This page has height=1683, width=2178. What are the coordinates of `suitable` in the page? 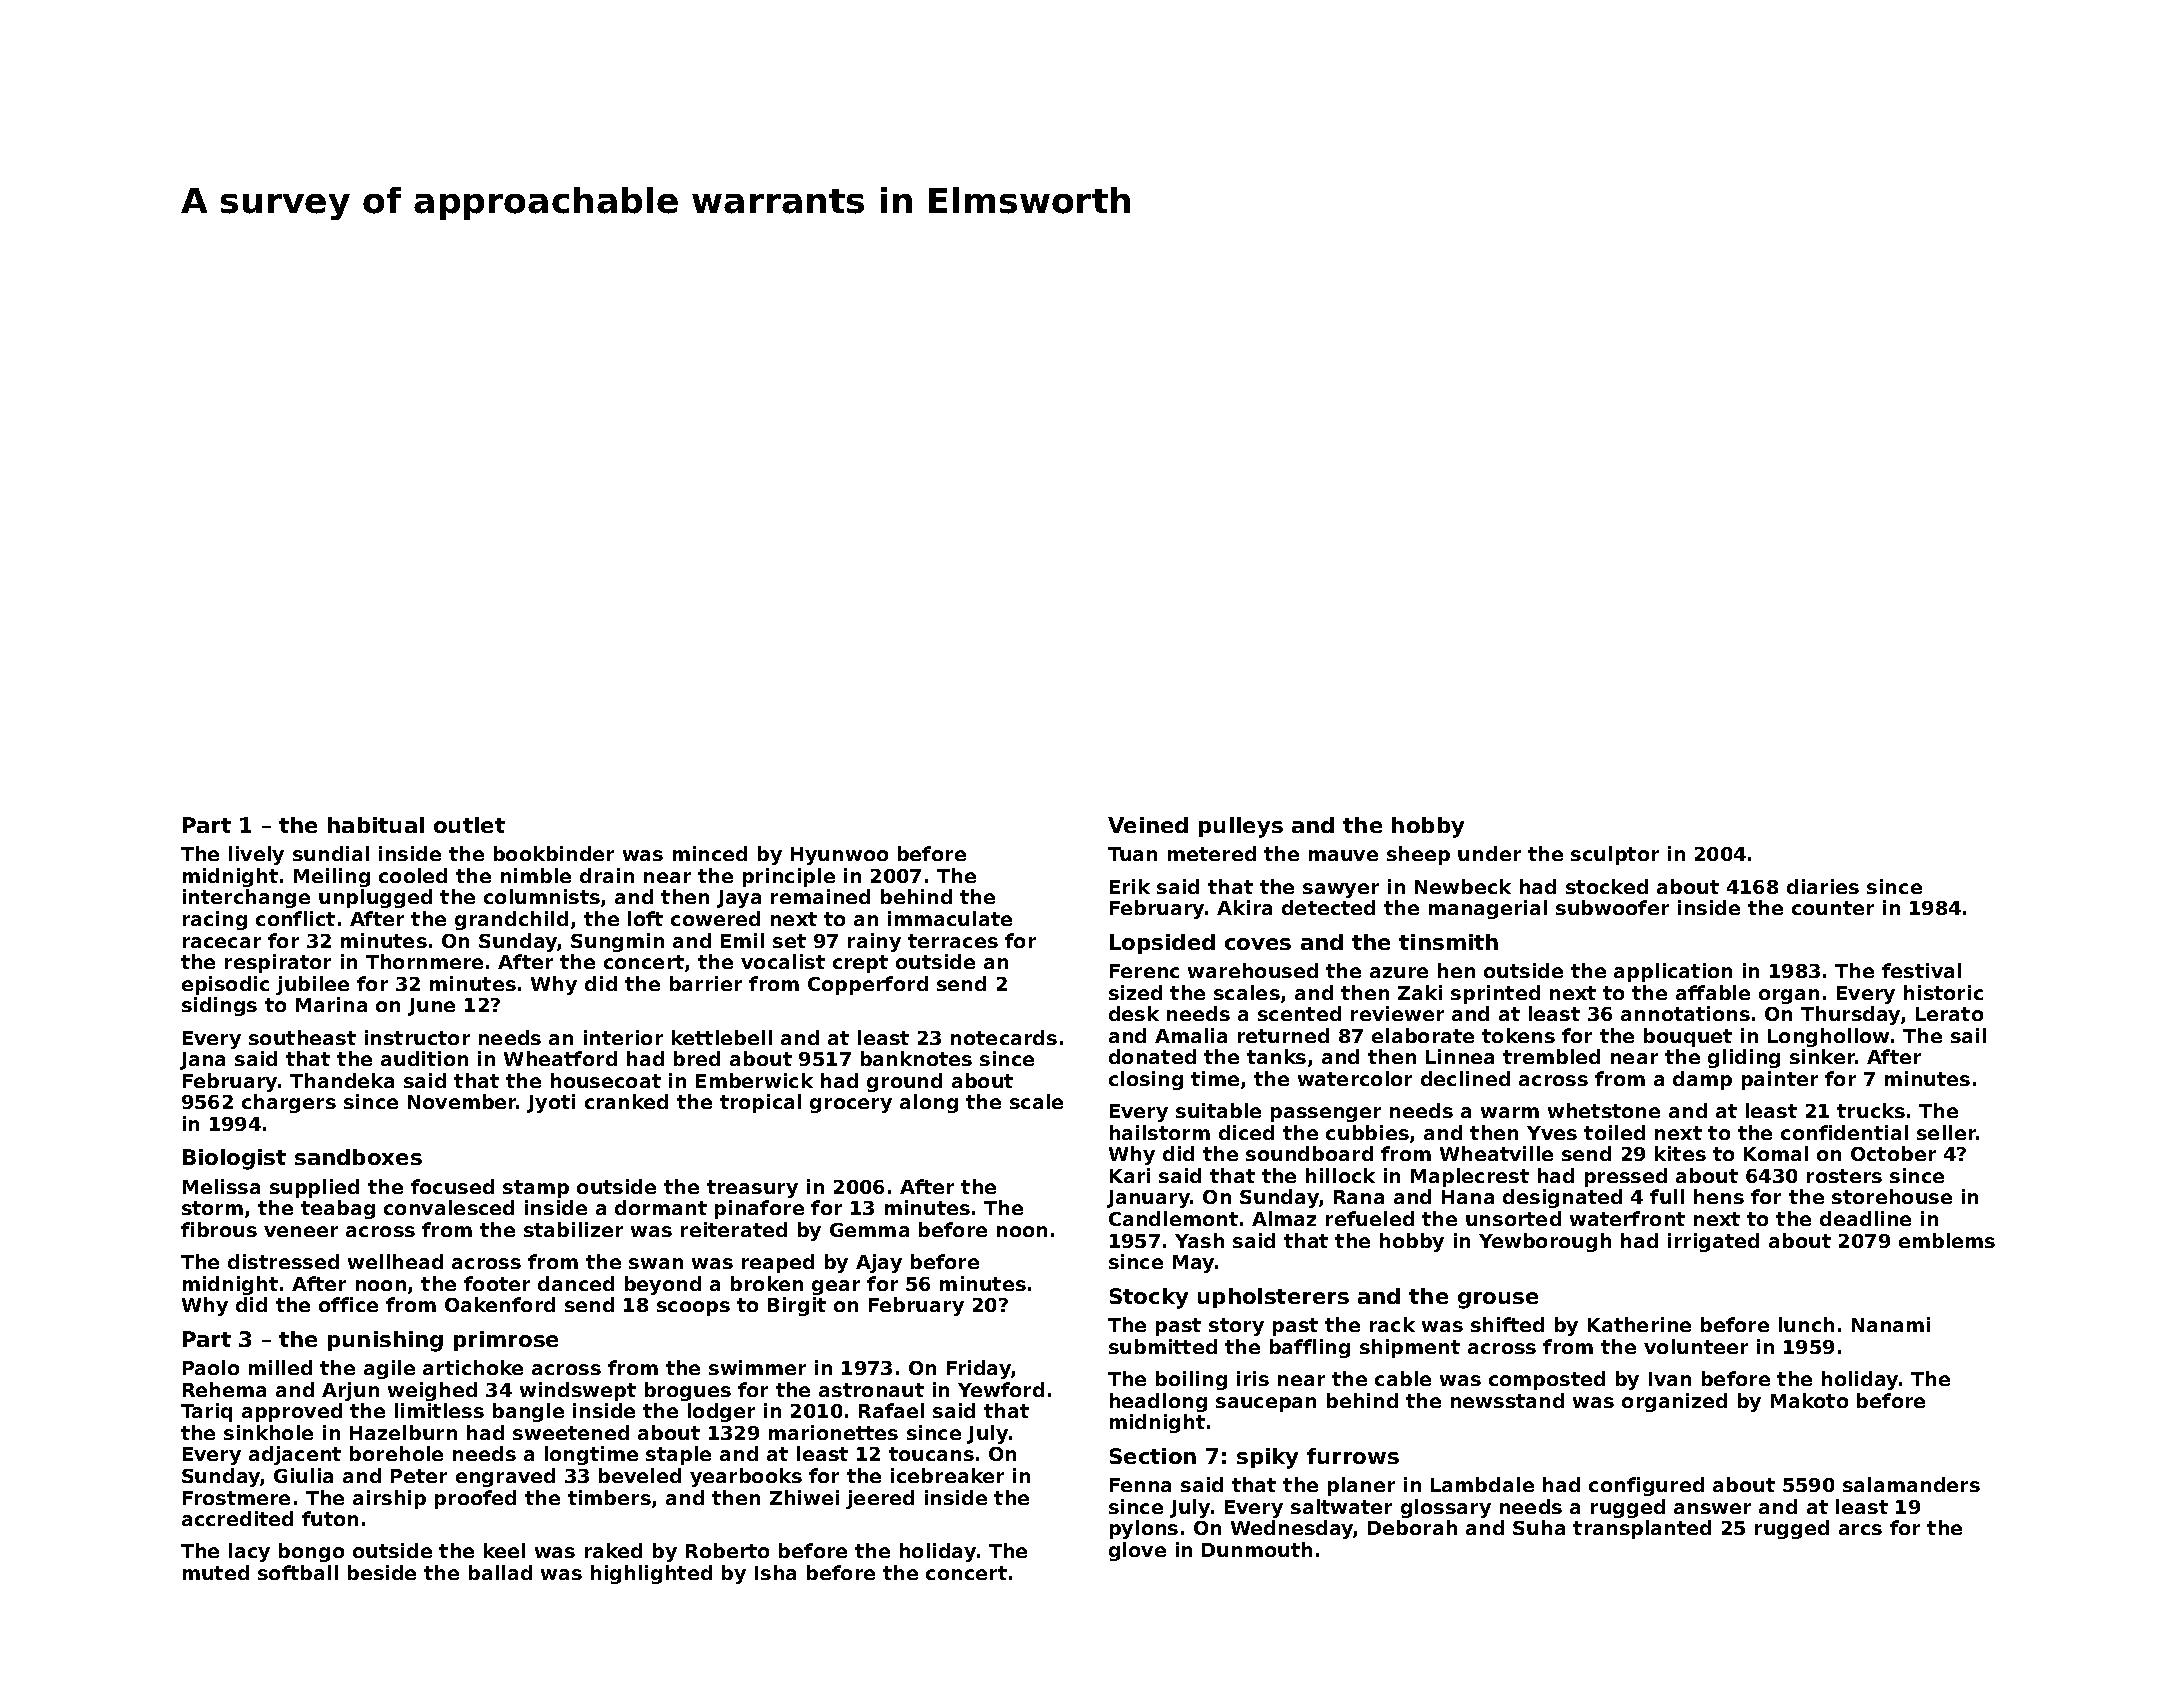 It's located at (1218, 1110).
